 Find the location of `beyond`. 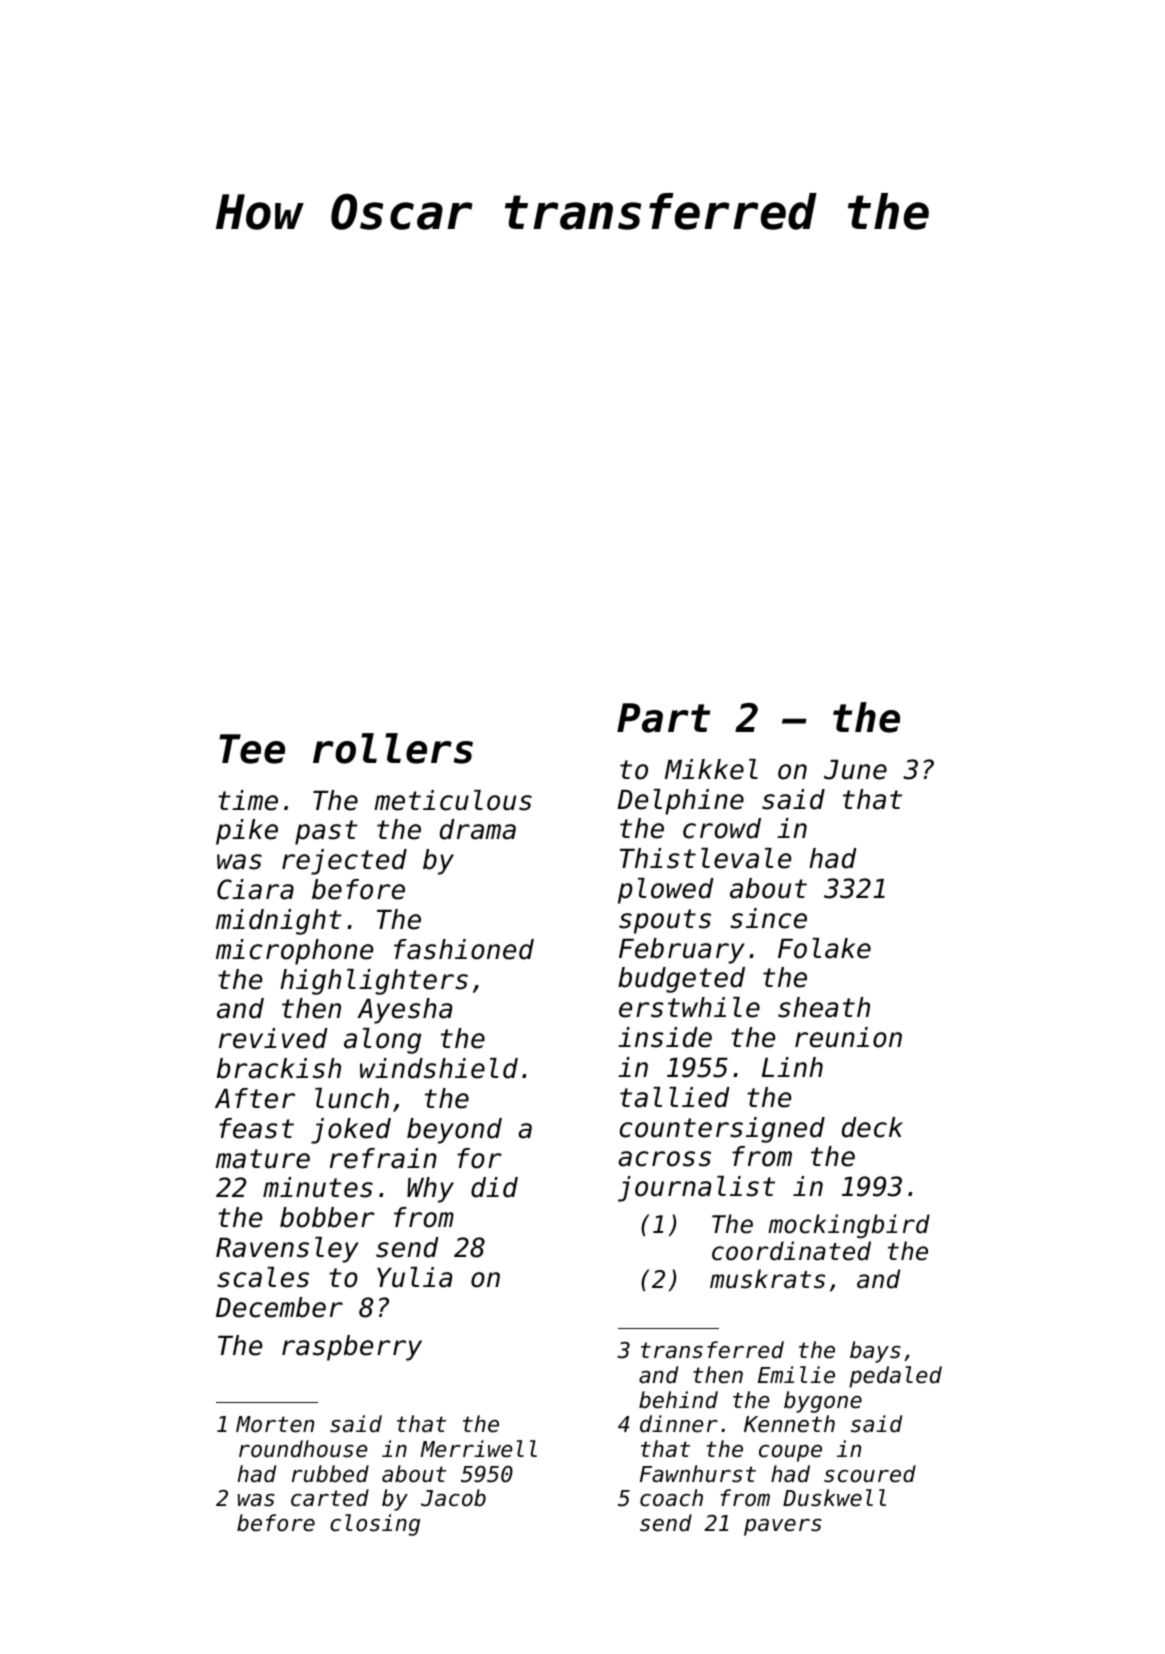

beyond is located at coordinates (454, 1131).
